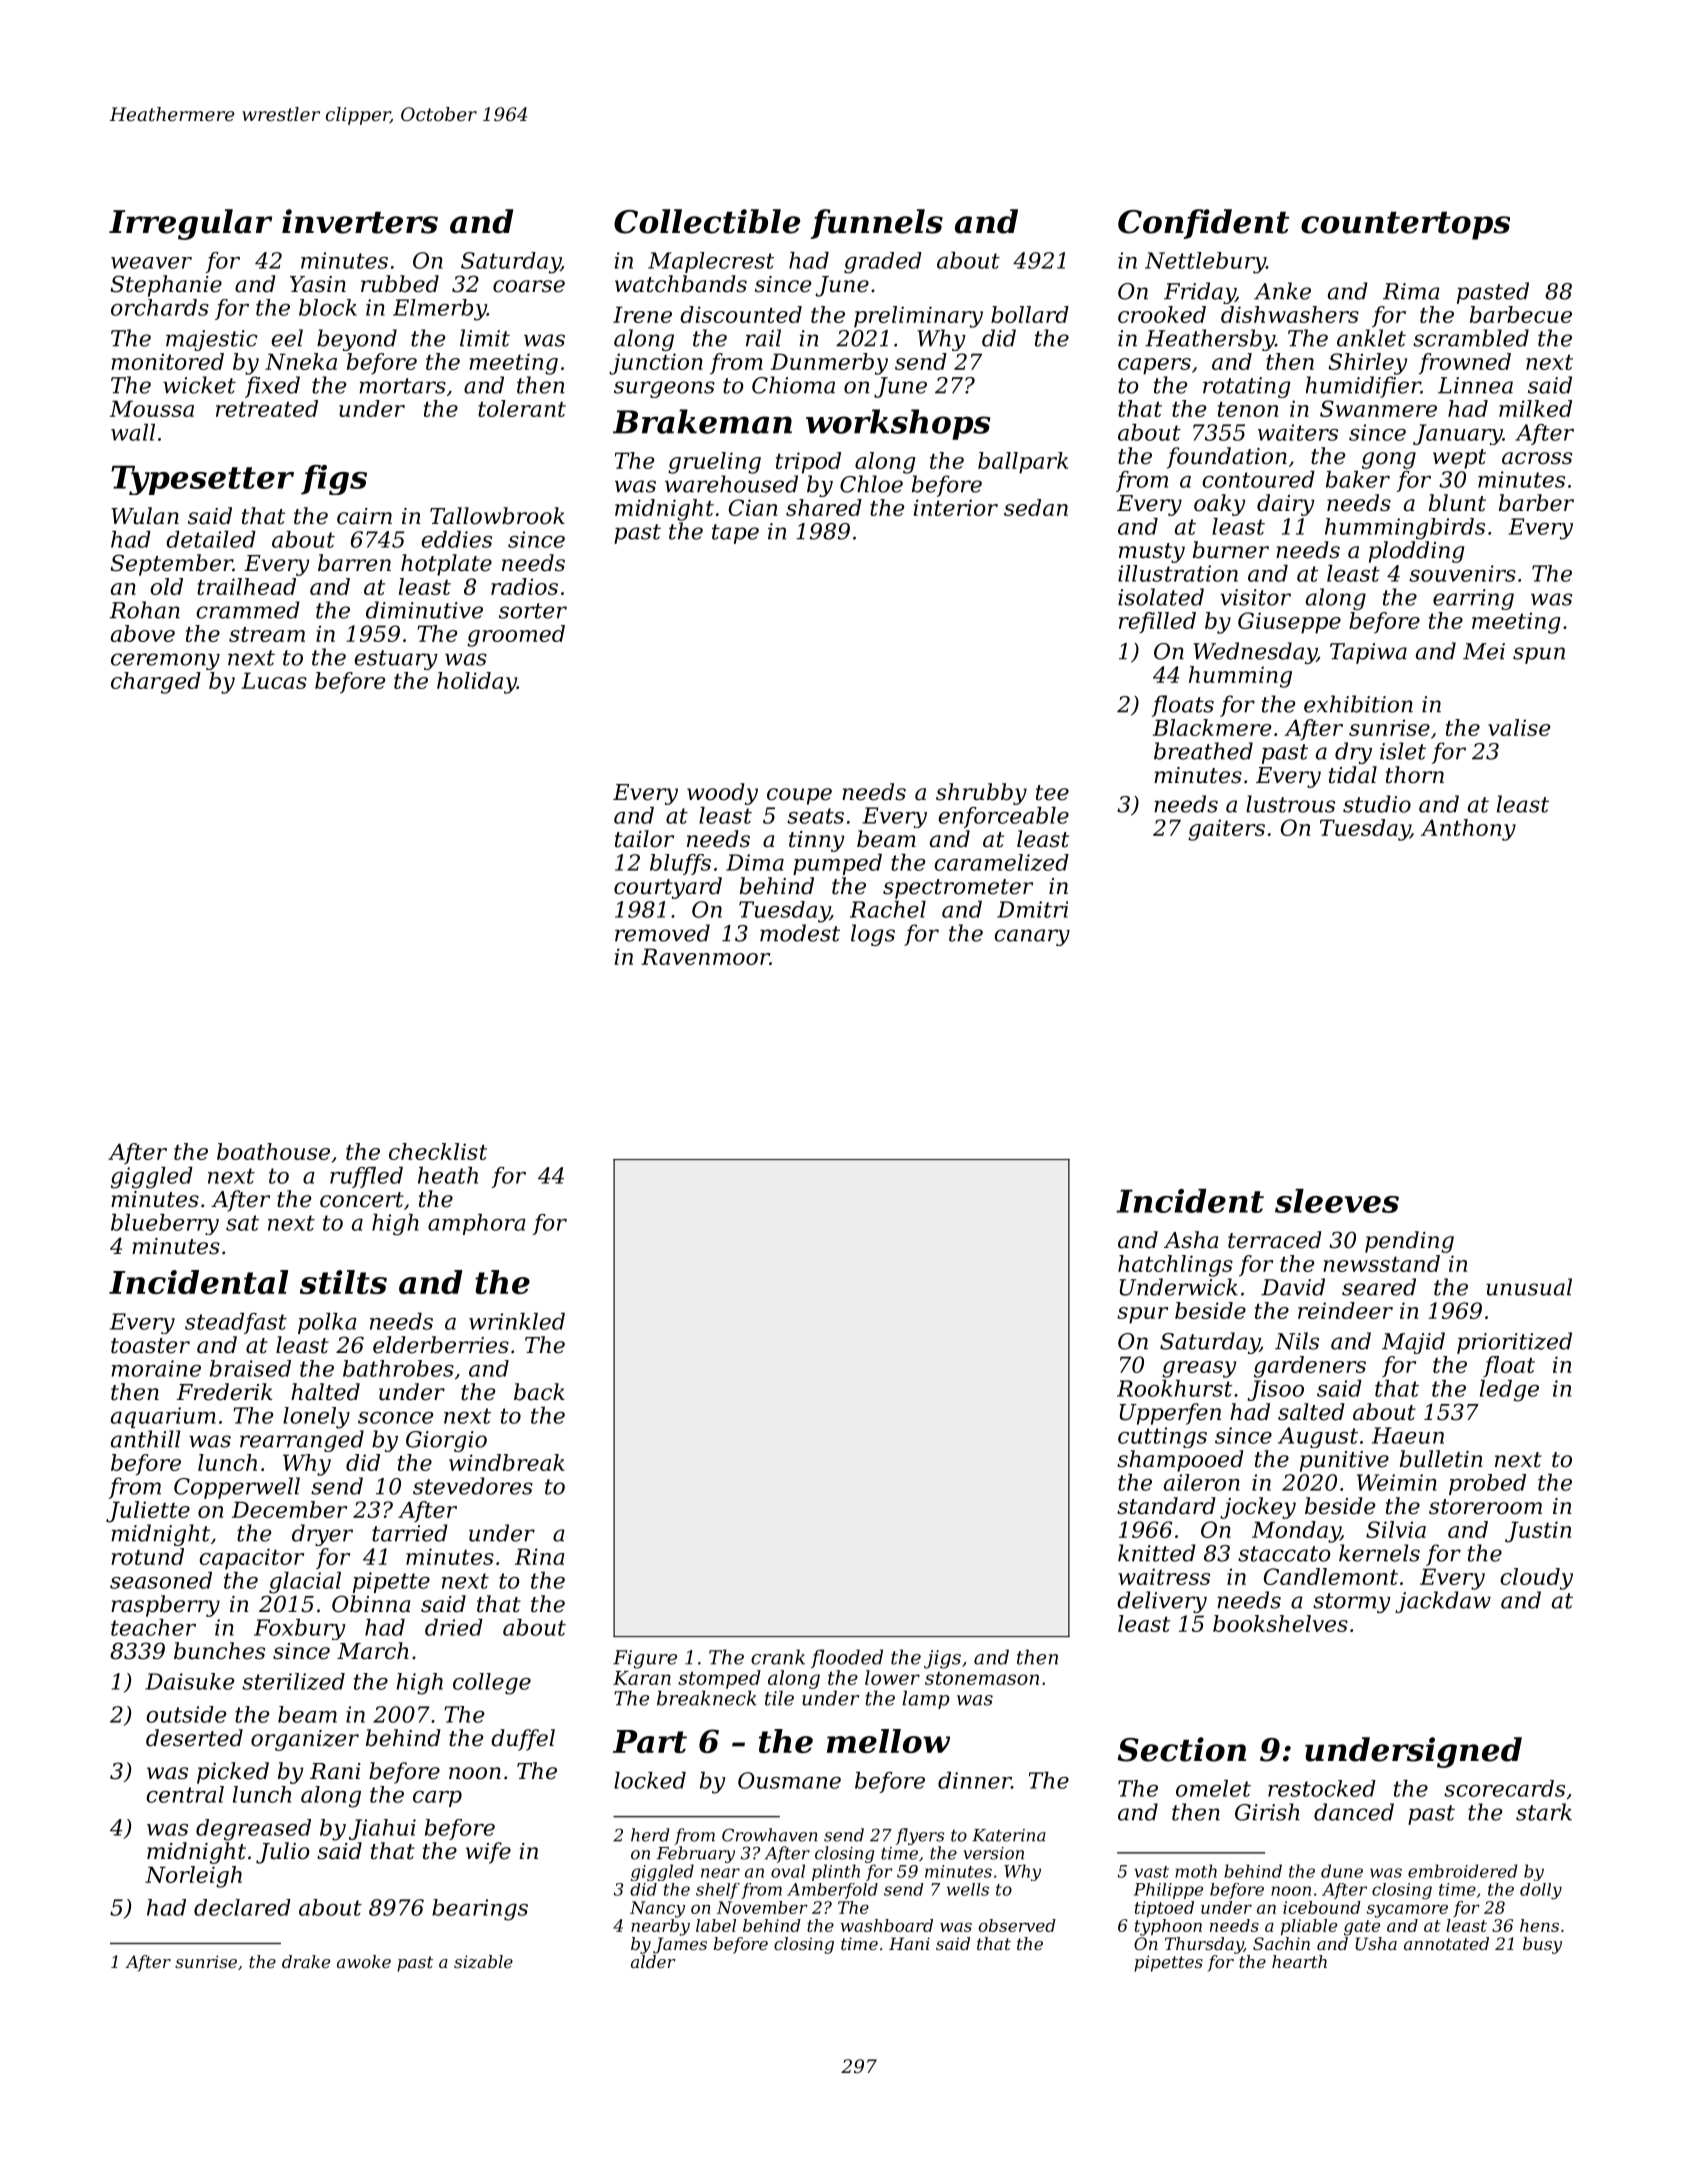 This page has height=2178, width=1683. I want to click on workshops, so click(898, 424).
